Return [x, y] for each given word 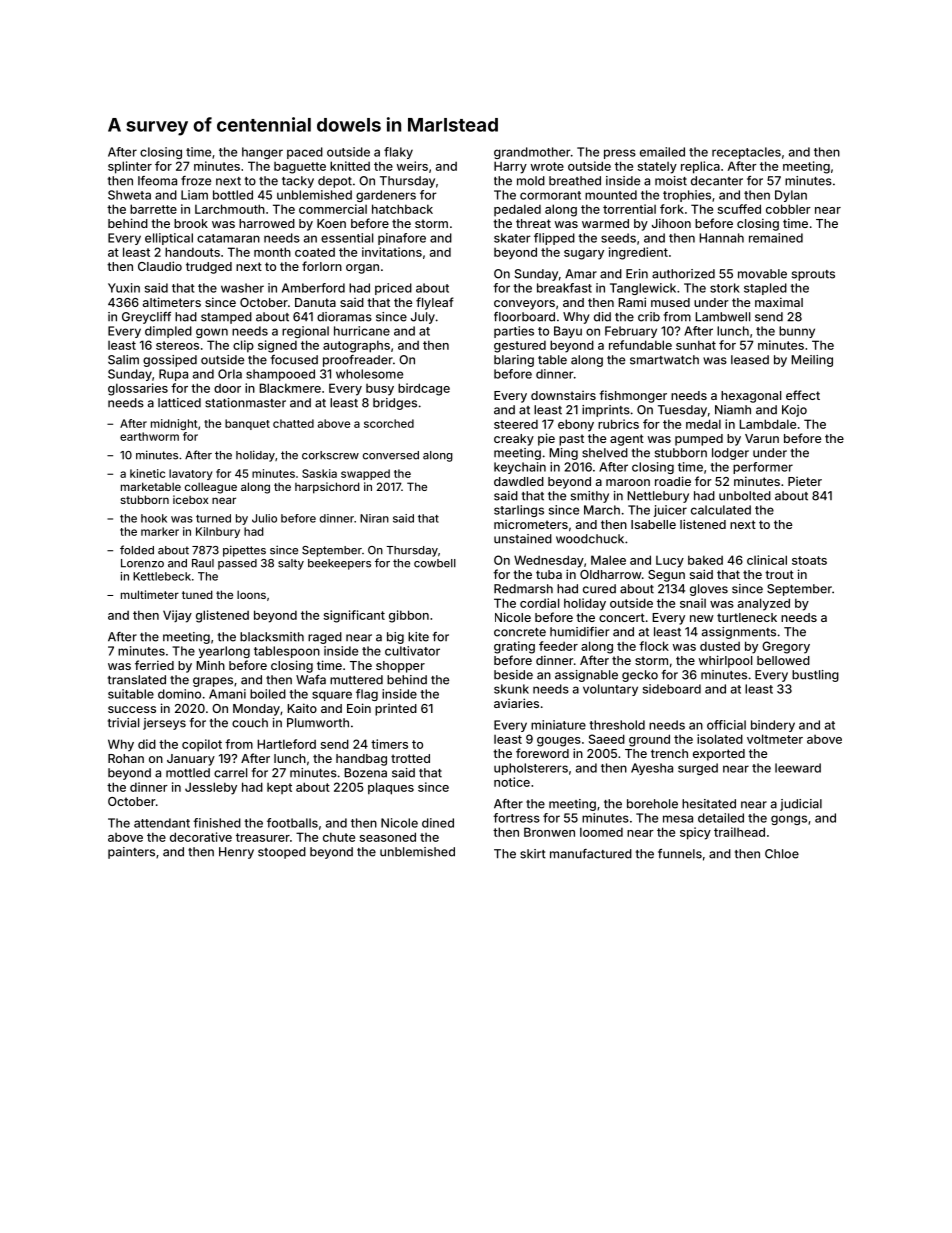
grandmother [532, 153]
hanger [262, 153]
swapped [365, 474]
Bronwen [549, 832]
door [227, 388]
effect [803, 395]
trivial [123, 723]
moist [671, 181]
